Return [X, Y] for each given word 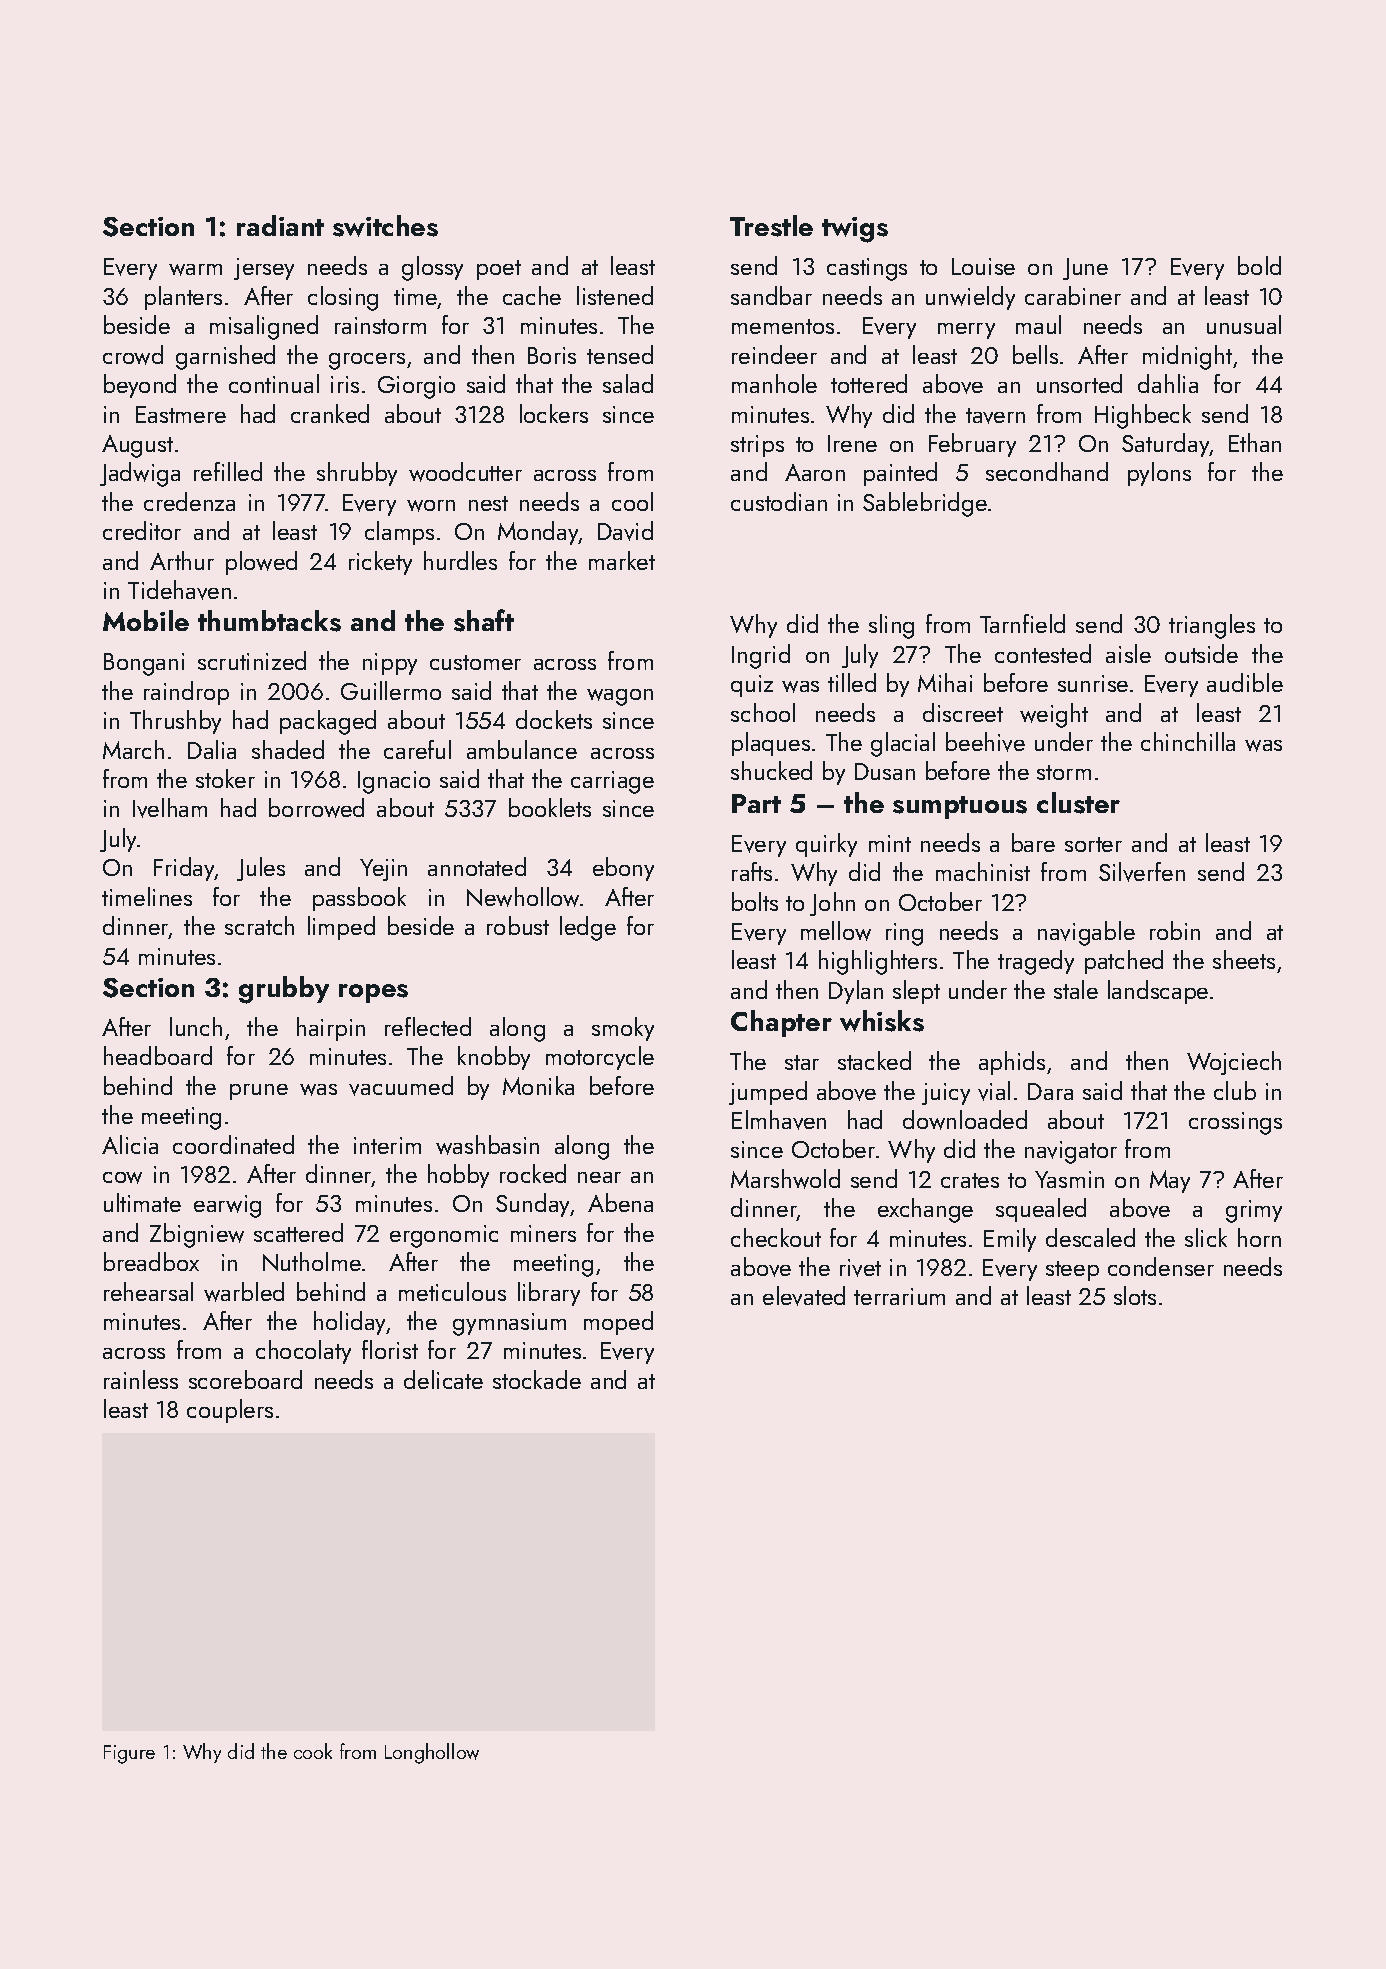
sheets [1244, 959]
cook [313, 1751]
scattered [298, 1232]
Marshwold [785, 1179]
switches [385, 226]
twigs [855, 230]
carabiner [1073, 295]
